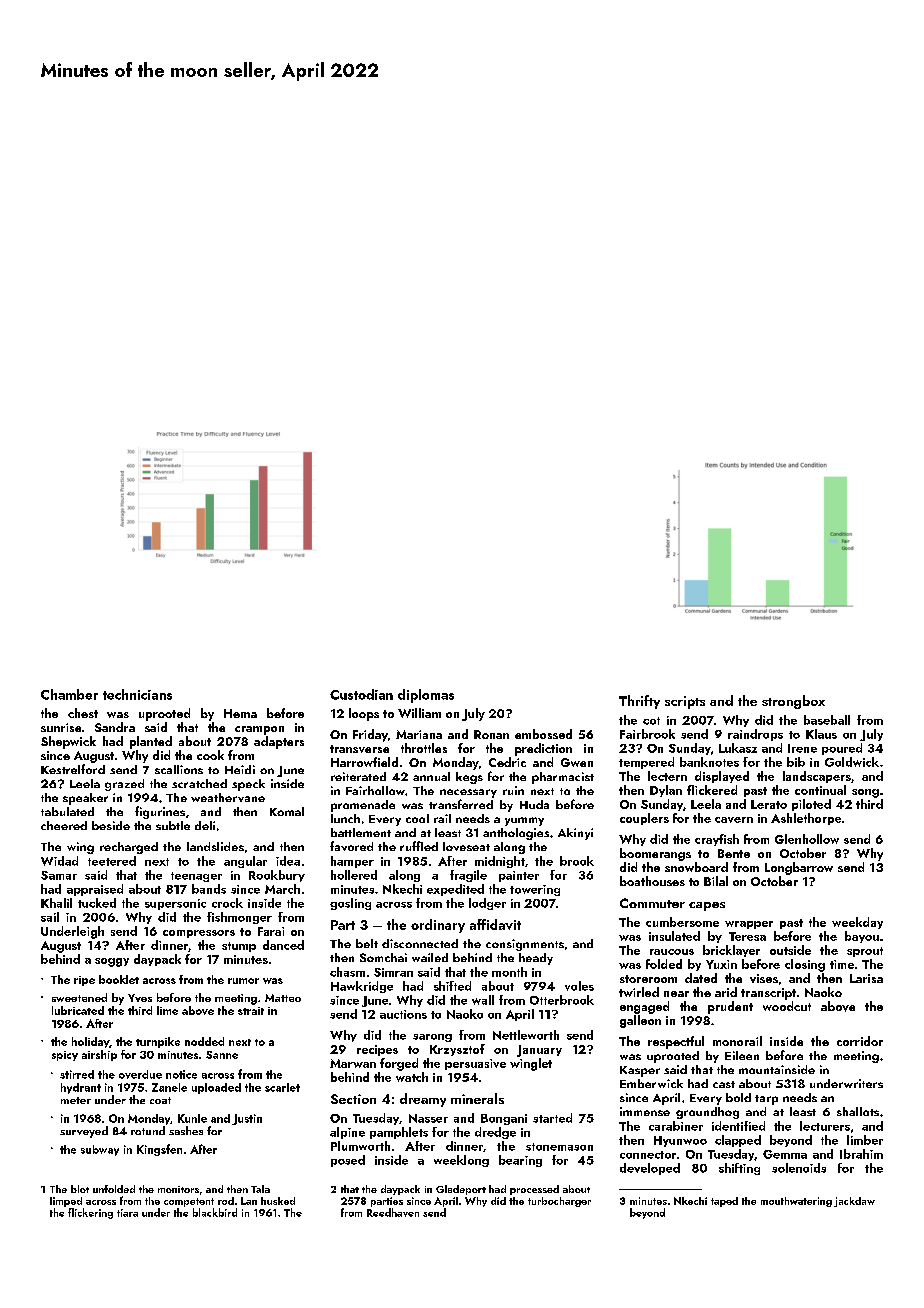 Image resolution: width=924 pixels, height=1308 pixels. I want to click on loops, so click(364, 714).
